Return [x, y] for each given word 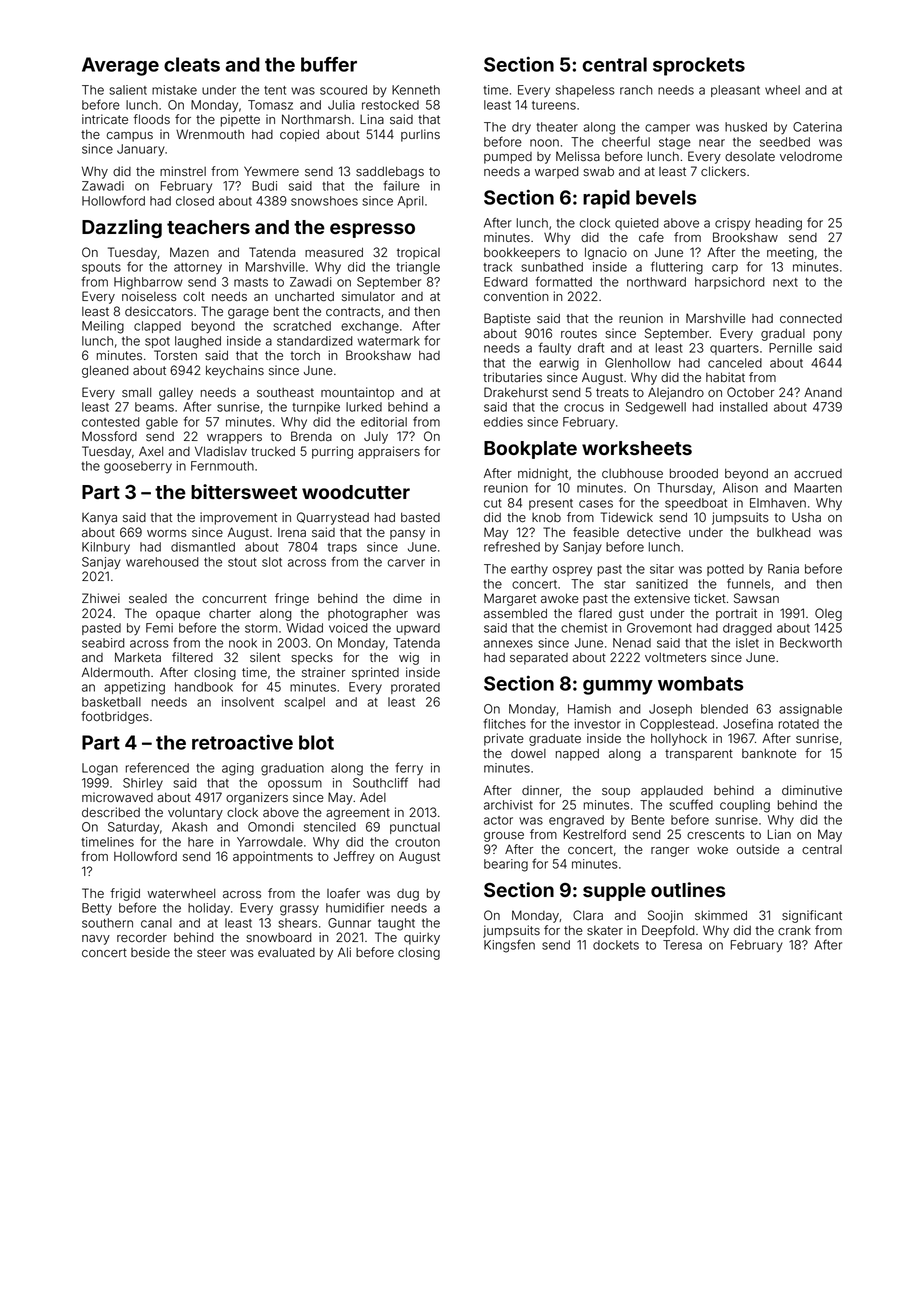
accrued [818, 473]
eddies [503, 422]
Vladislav [221, 451]
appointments [273, 857]
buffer [329, 64]
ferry [409, 768]
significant [812, 916]
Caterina [817, 127]
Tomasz [270, 105]
